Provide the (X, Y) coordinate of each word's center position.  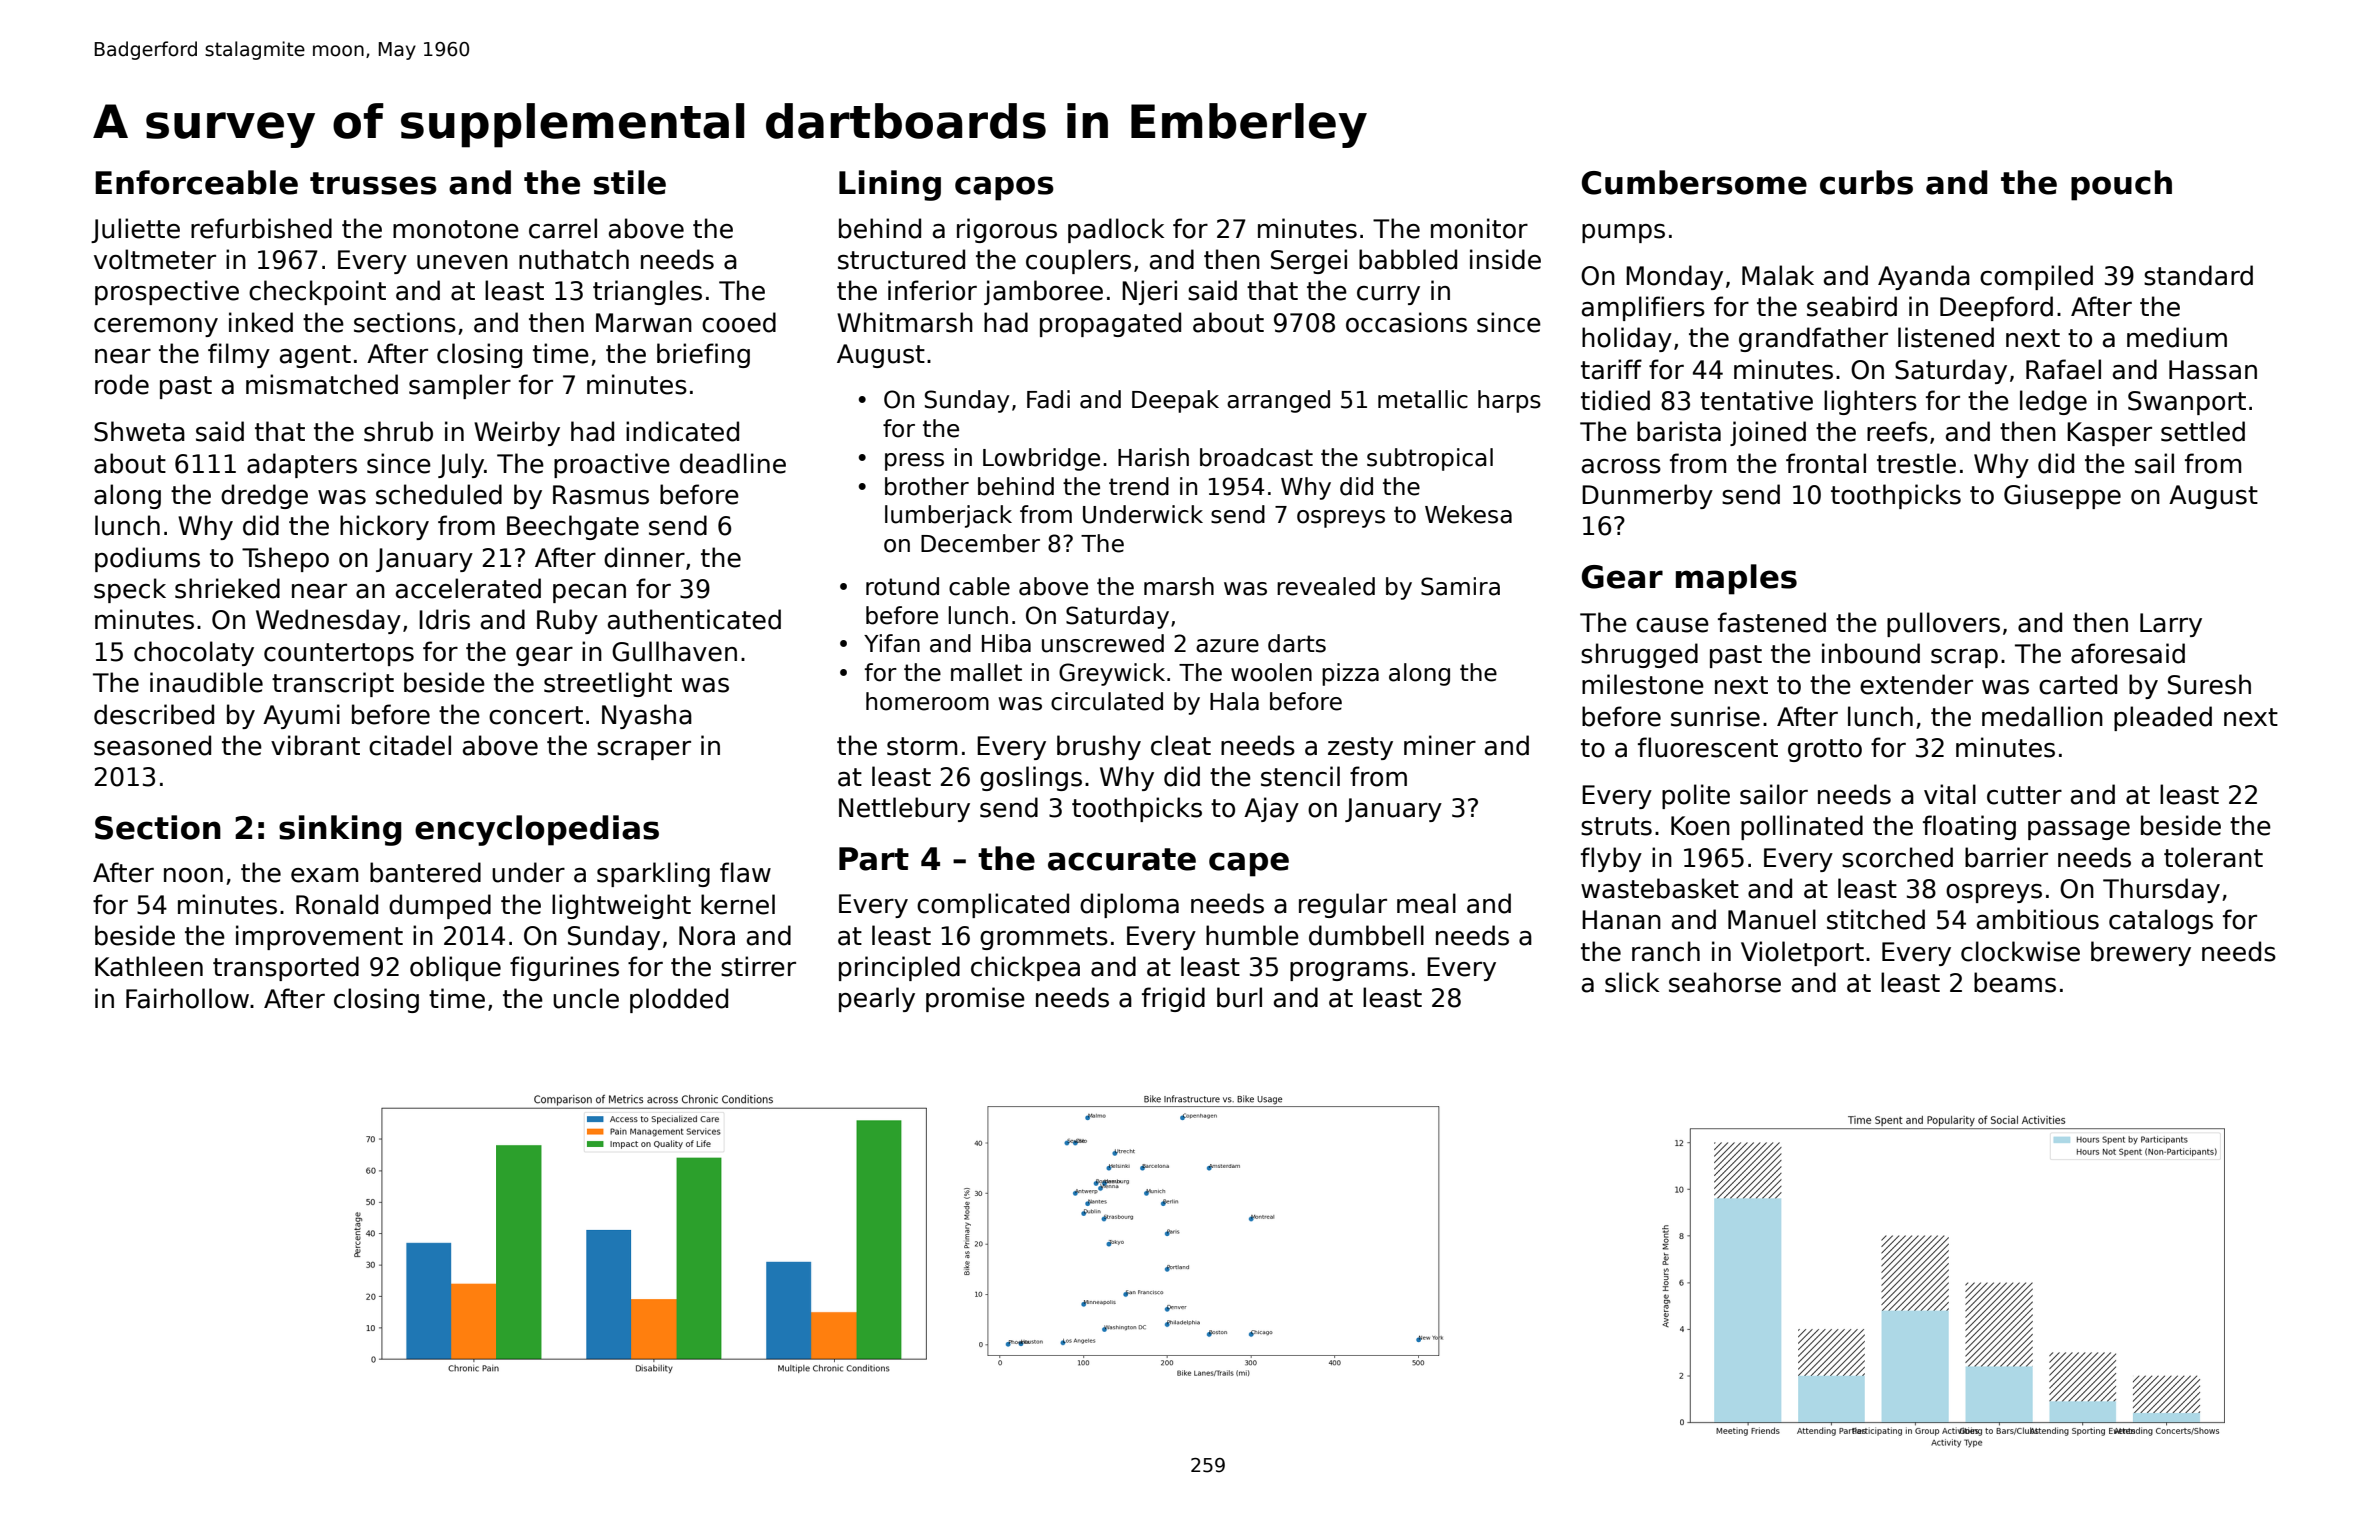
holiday (1627, 339)
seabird (1852, 306)
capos (1004, 188)
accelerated (468, 588)
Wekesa (1468, 514)
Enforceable (196, 182)
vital (1950, 794)
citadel (410, 745)
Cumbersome (1694, 182)
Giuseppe (2062, 496)
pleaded (2163, 718)
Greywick (1112, 674)
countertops (339, 654)
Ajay (1271, 809)
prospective (167, 292)
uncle (586, 998)
